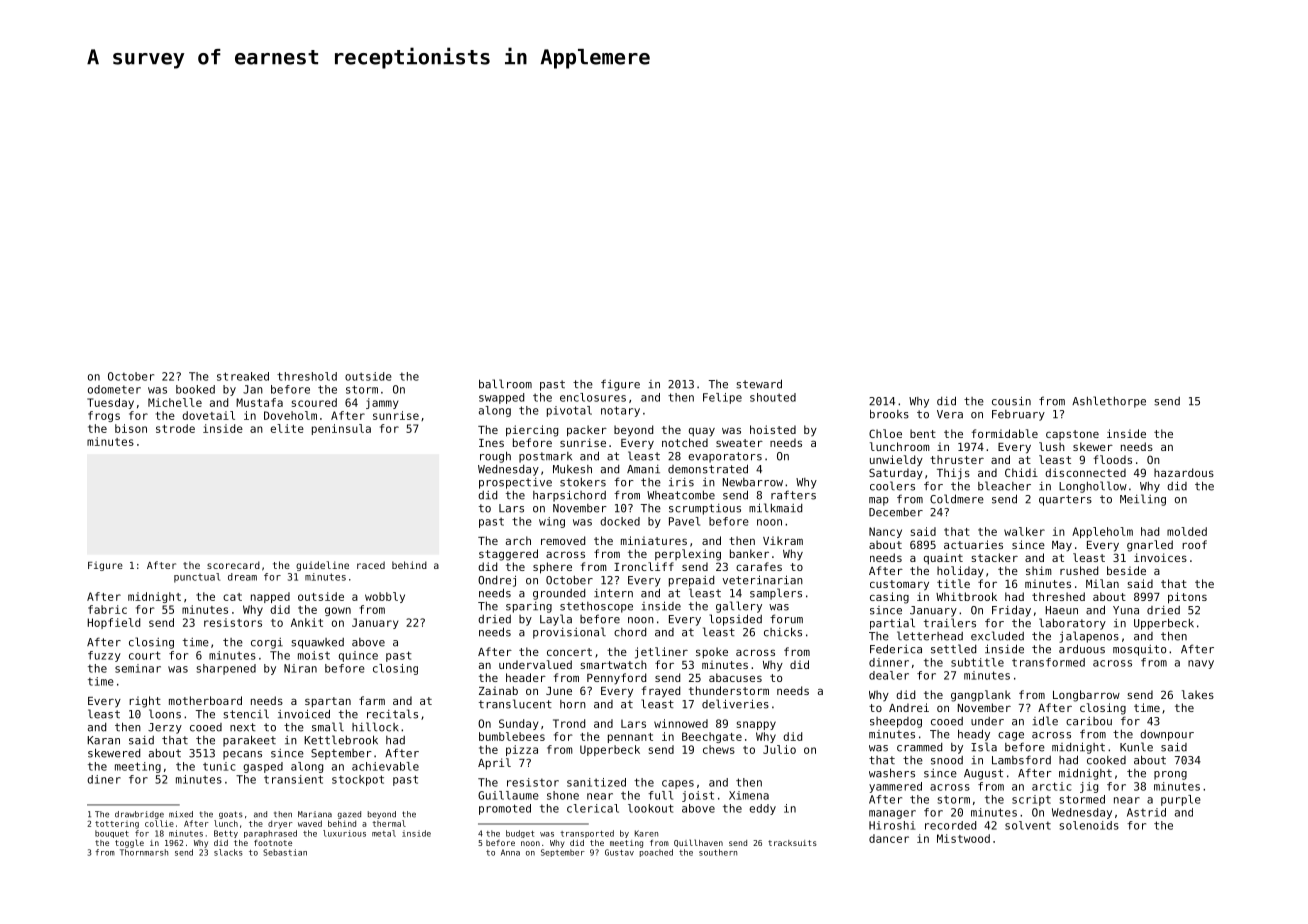  Describe the element at coordinates (510, 852) in the screenshot. I see `Anna` at that location.
